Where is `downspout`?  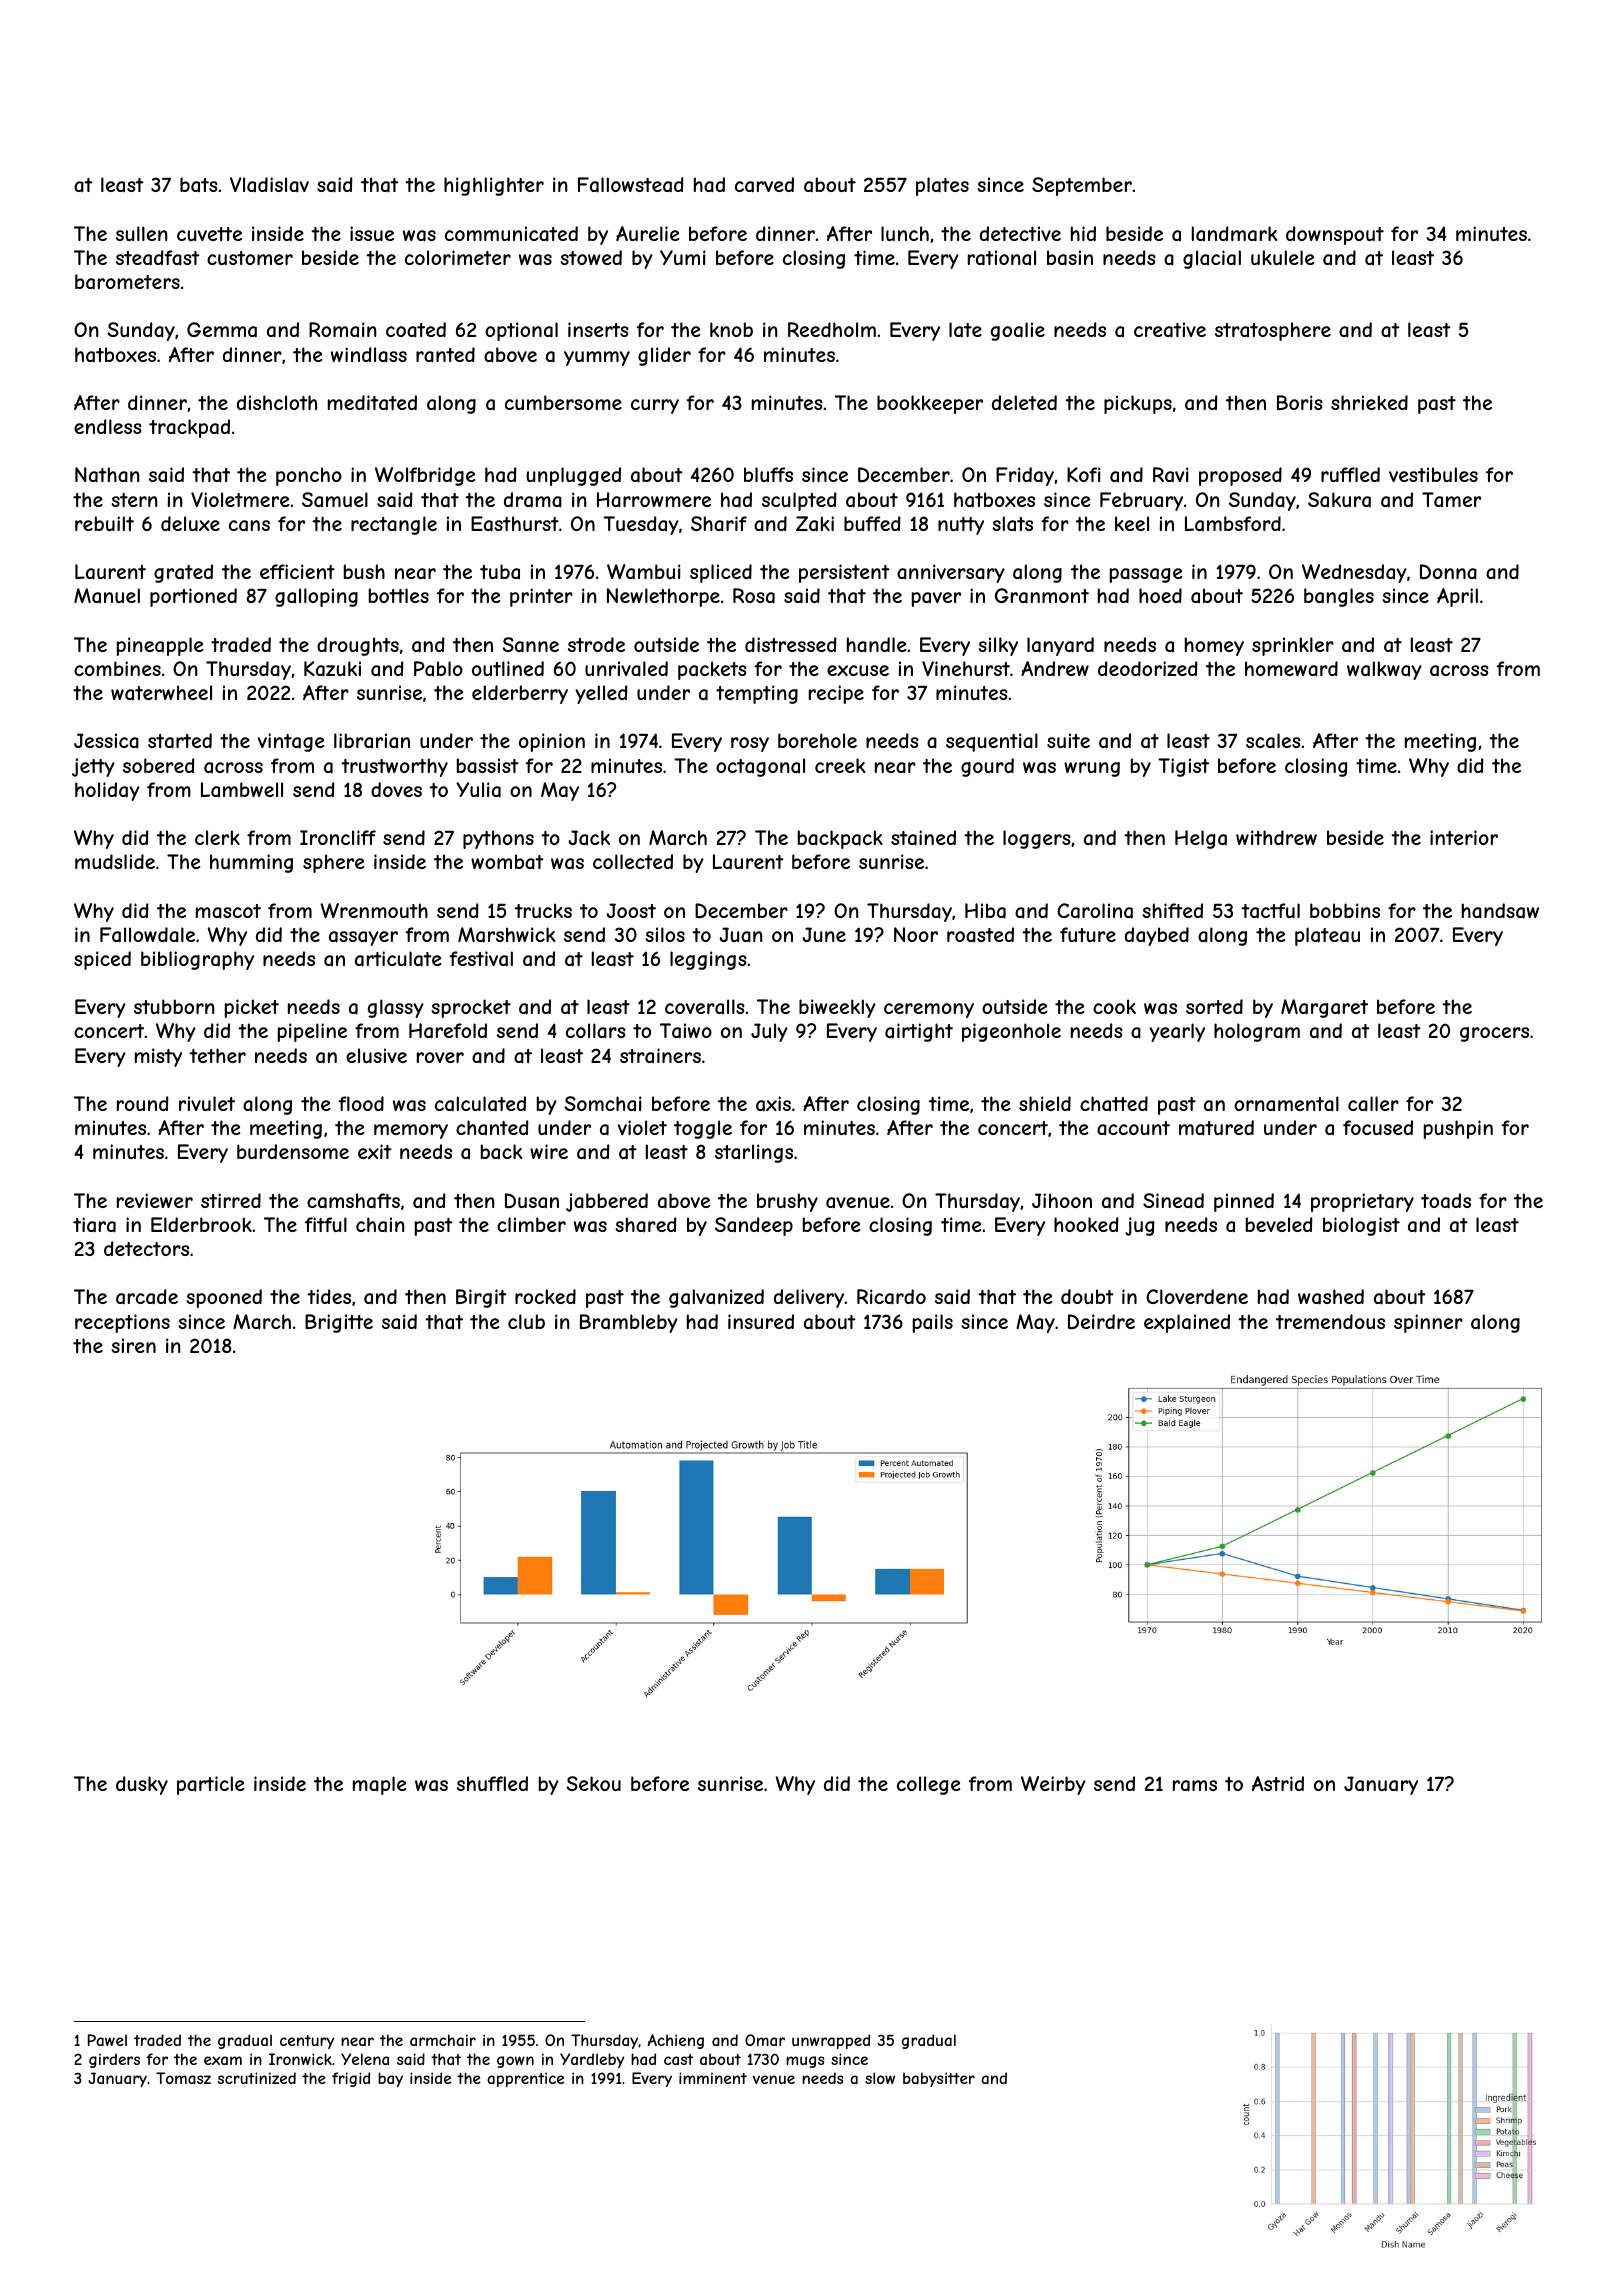 downspout is located at coordinates (1335, 235).
